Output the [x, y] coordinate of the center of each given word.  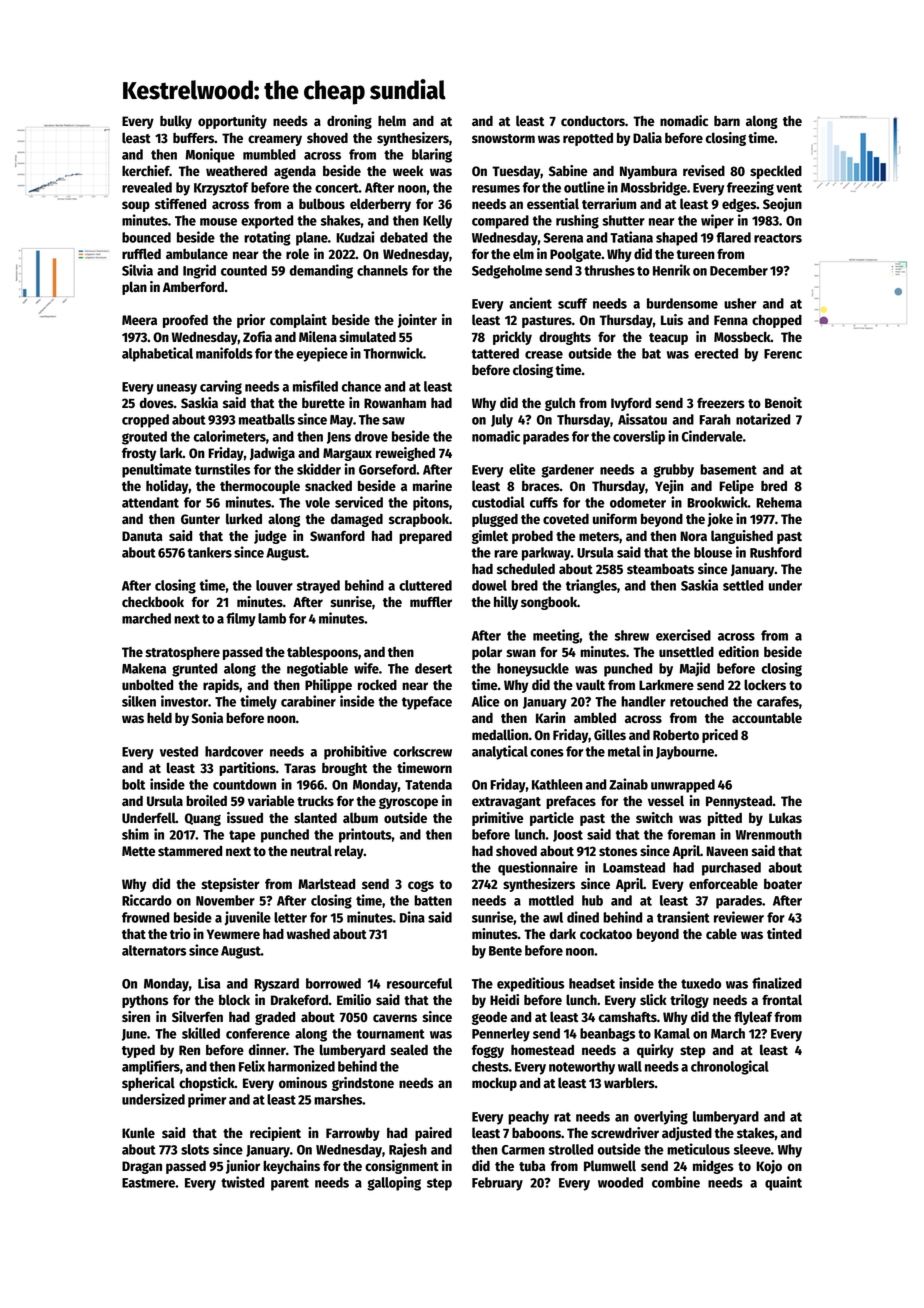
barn [727, 121]
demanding [321, 271]
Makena [144, 668]
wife [366, 668]
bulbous [322, 203]
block [234, 999]
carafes [778, 701]
